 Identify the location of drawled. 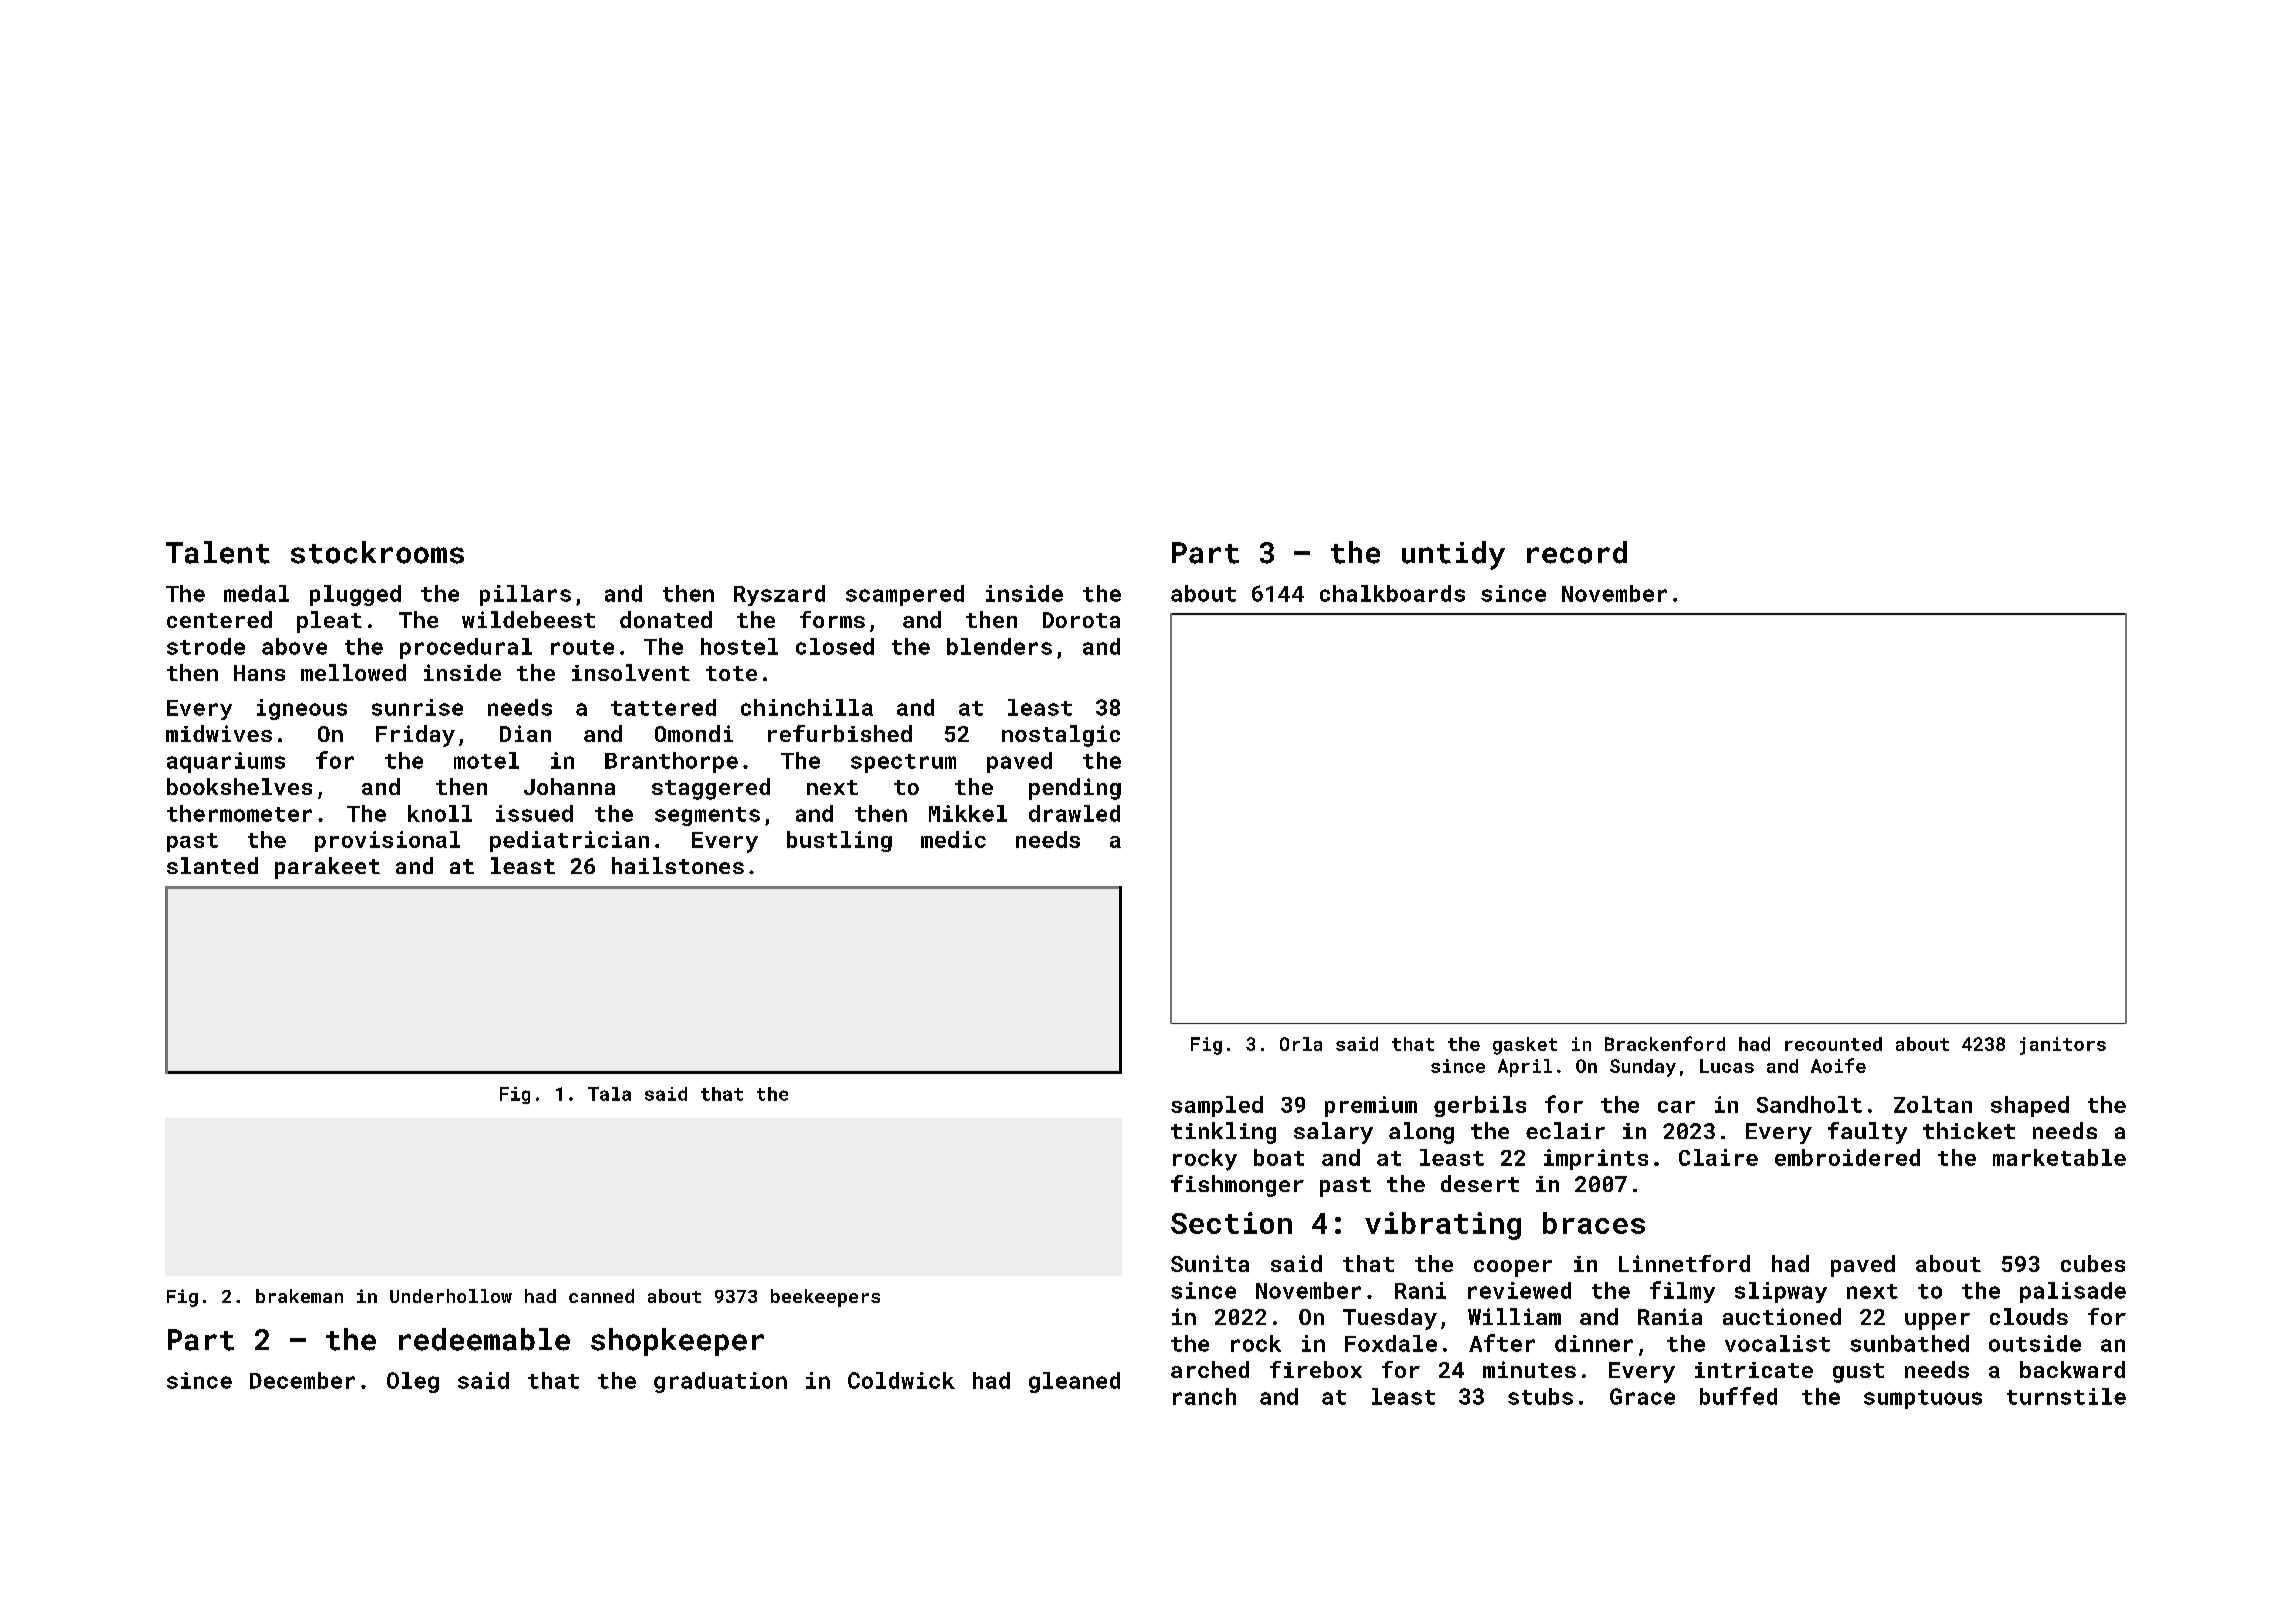
(1074, 813).
